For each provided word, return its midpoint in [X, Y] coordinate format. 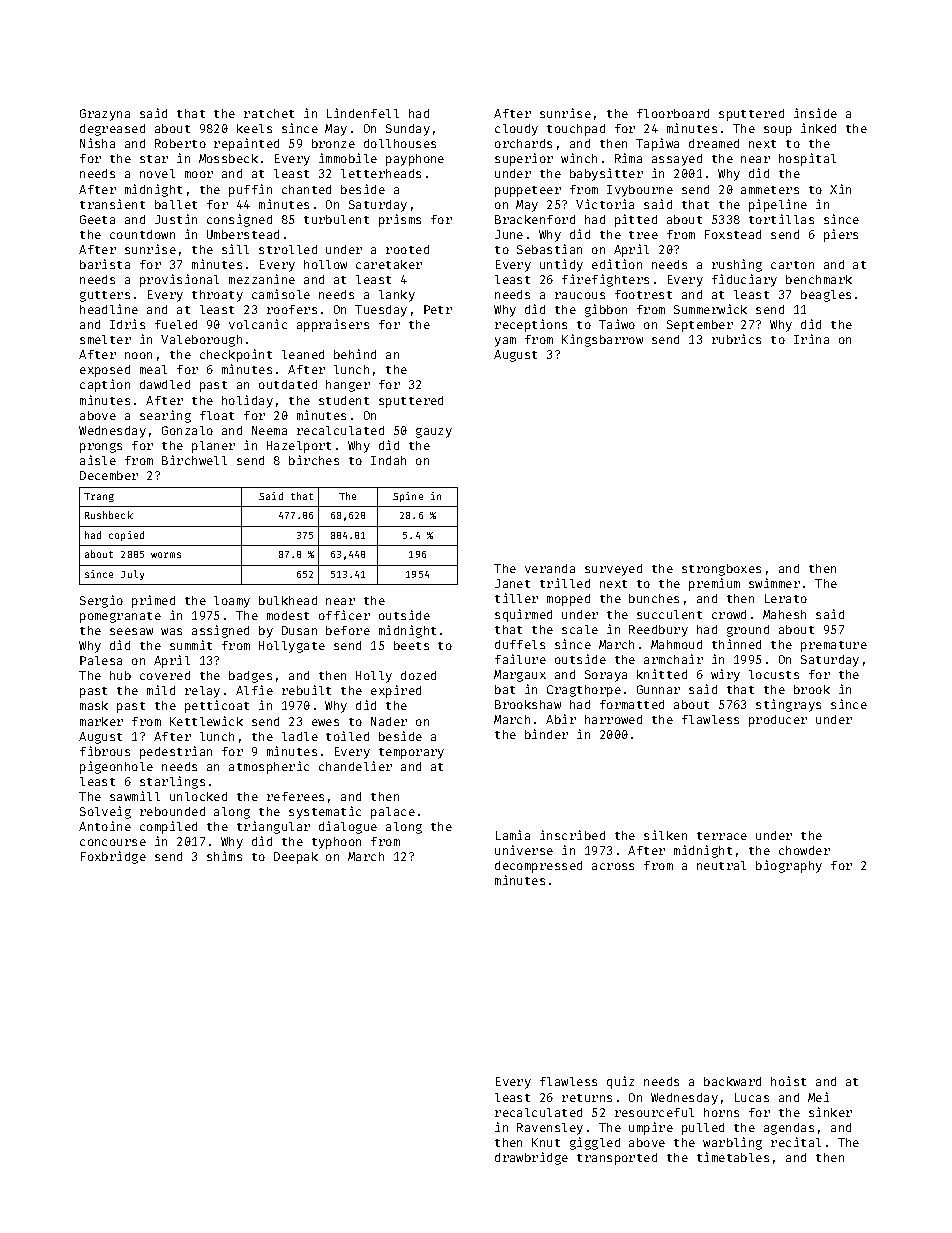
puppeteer [528, 191]
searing [165, 416]
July [132, 575]
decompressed [538, 867]
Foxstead [733, 234]
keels [254, 128]
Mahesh [784, 614]
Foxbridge [113, 857]
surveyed [613, 570]
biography [789, 866]
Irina [811, 339]
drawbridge [531, 1158]
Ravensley [550, 1129]
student [344, 400]
